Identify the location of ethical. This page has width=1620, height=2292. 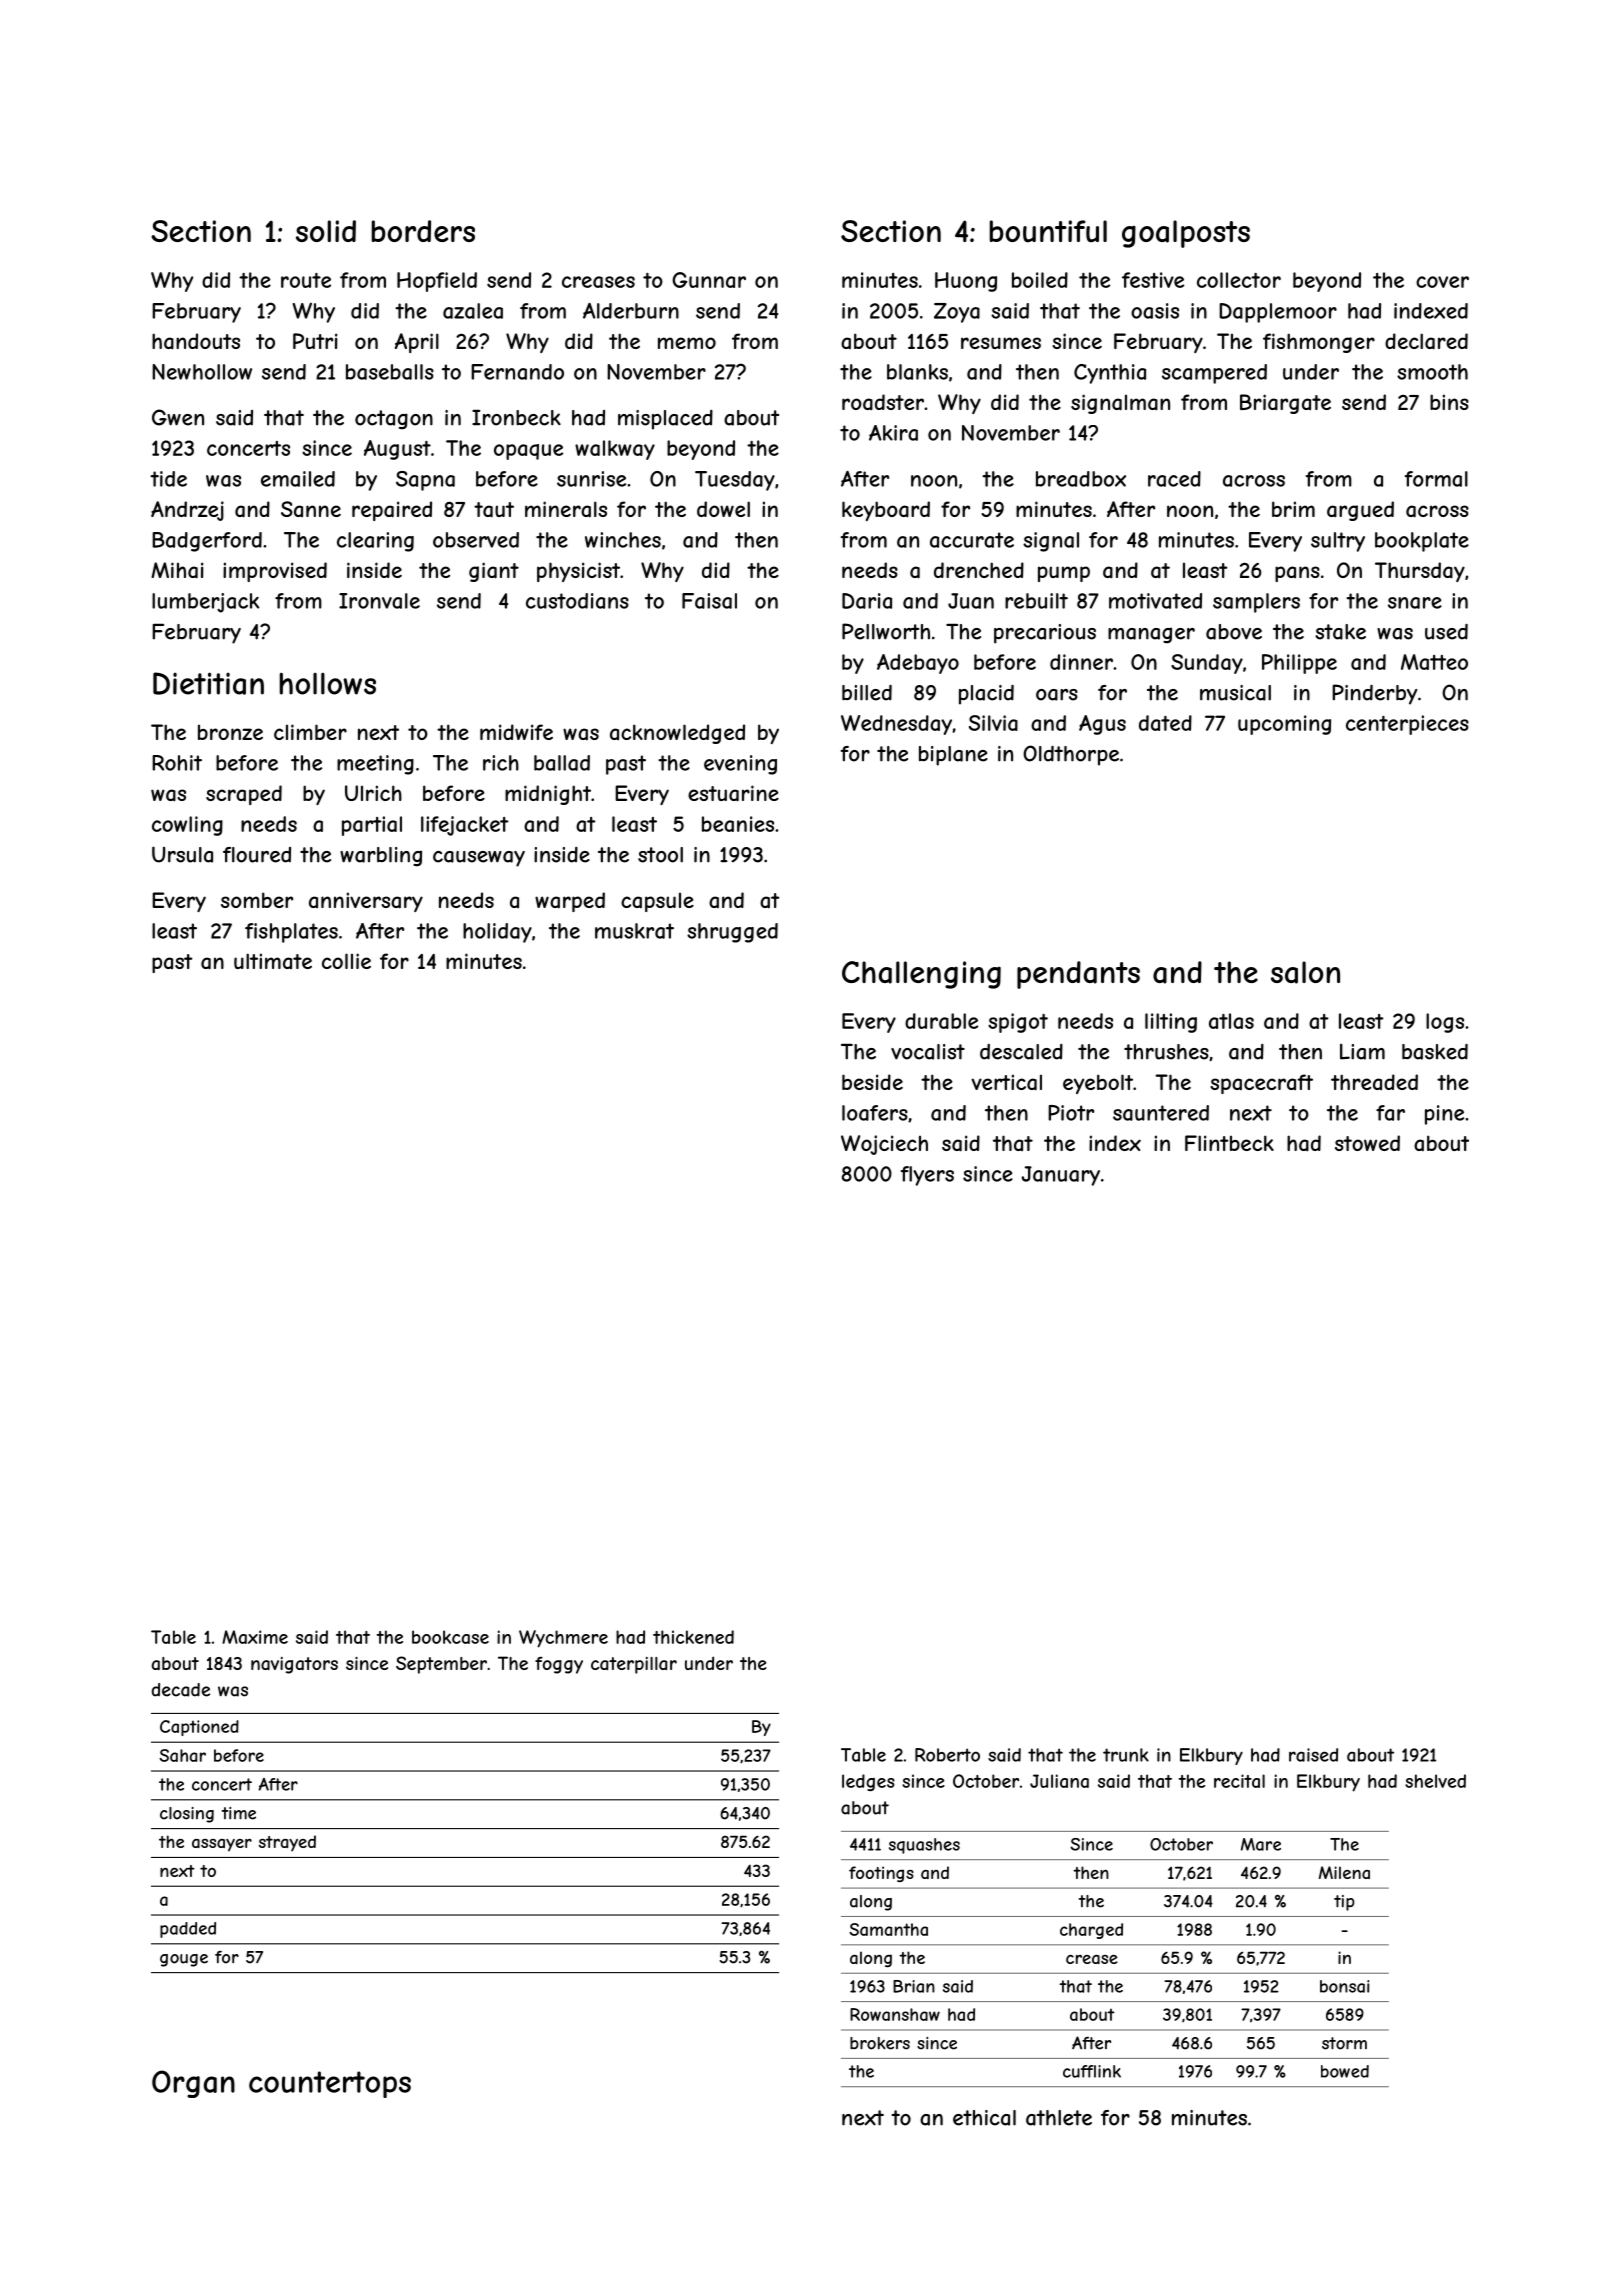
(984, 2118).
